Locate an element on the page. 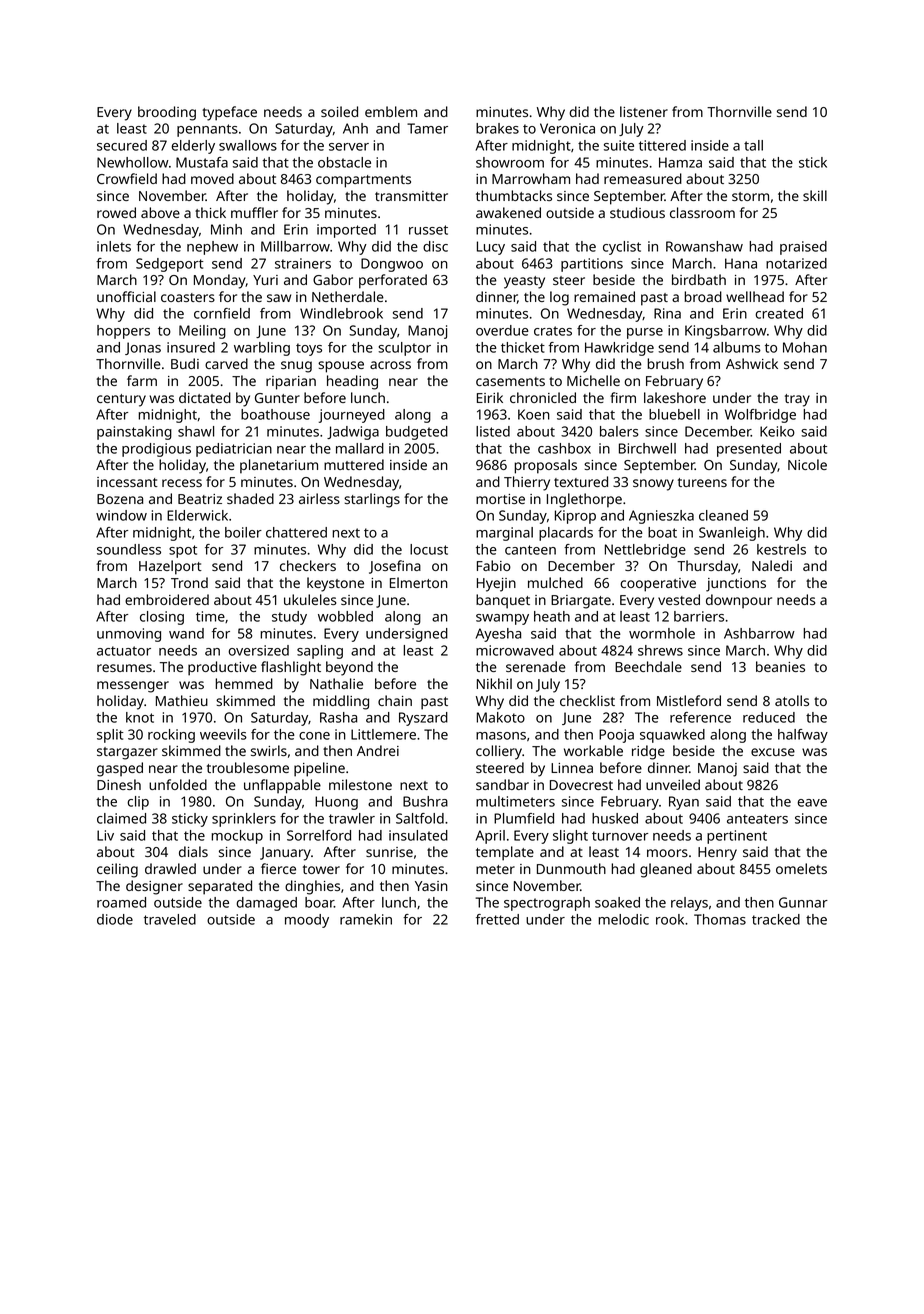  damaged is located at coordinates (266, 904).
